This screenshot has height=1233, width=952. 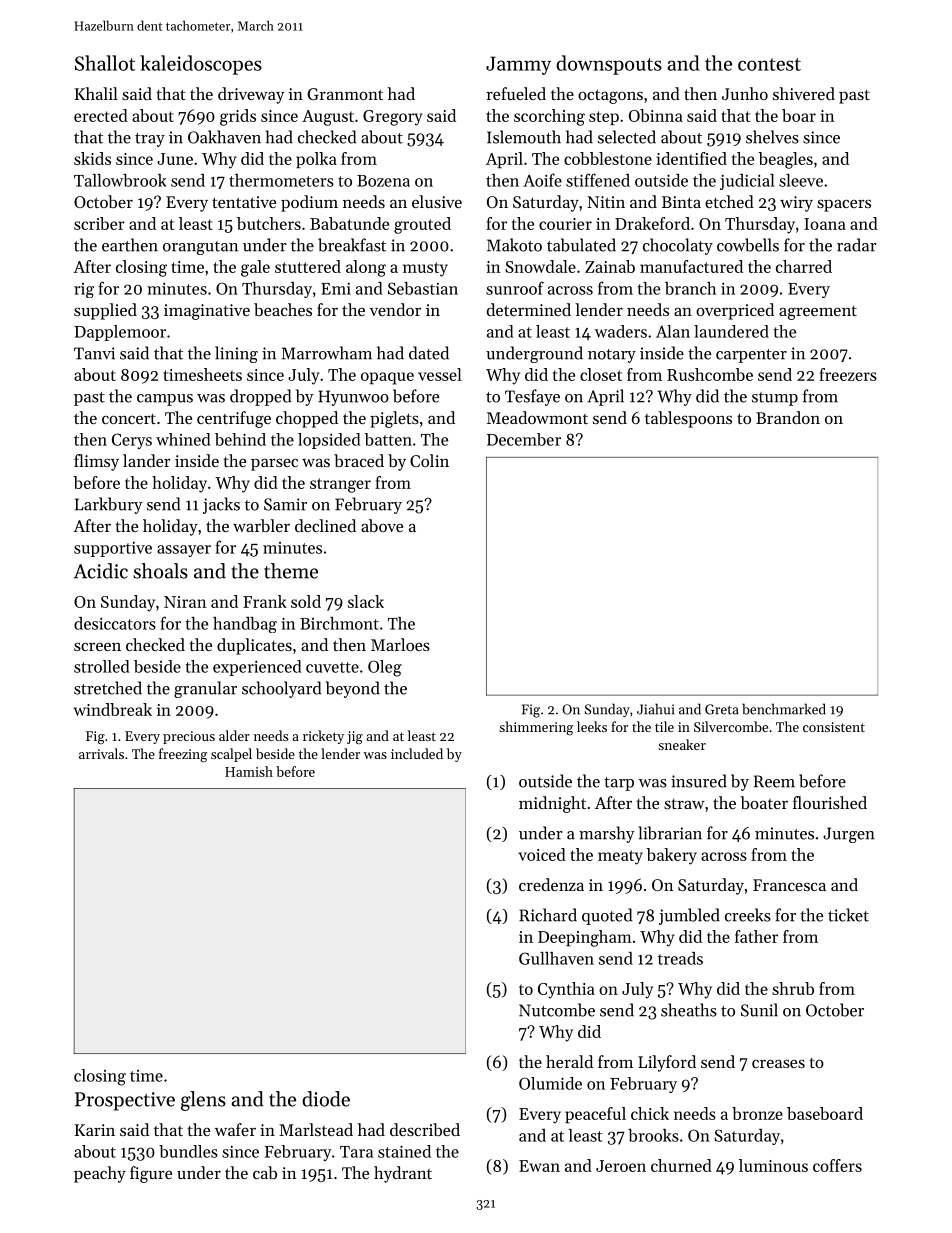 What do you see at coordinates (425, 269) in the screenshot?
I see `musty` at bounding box center [425, 269].
